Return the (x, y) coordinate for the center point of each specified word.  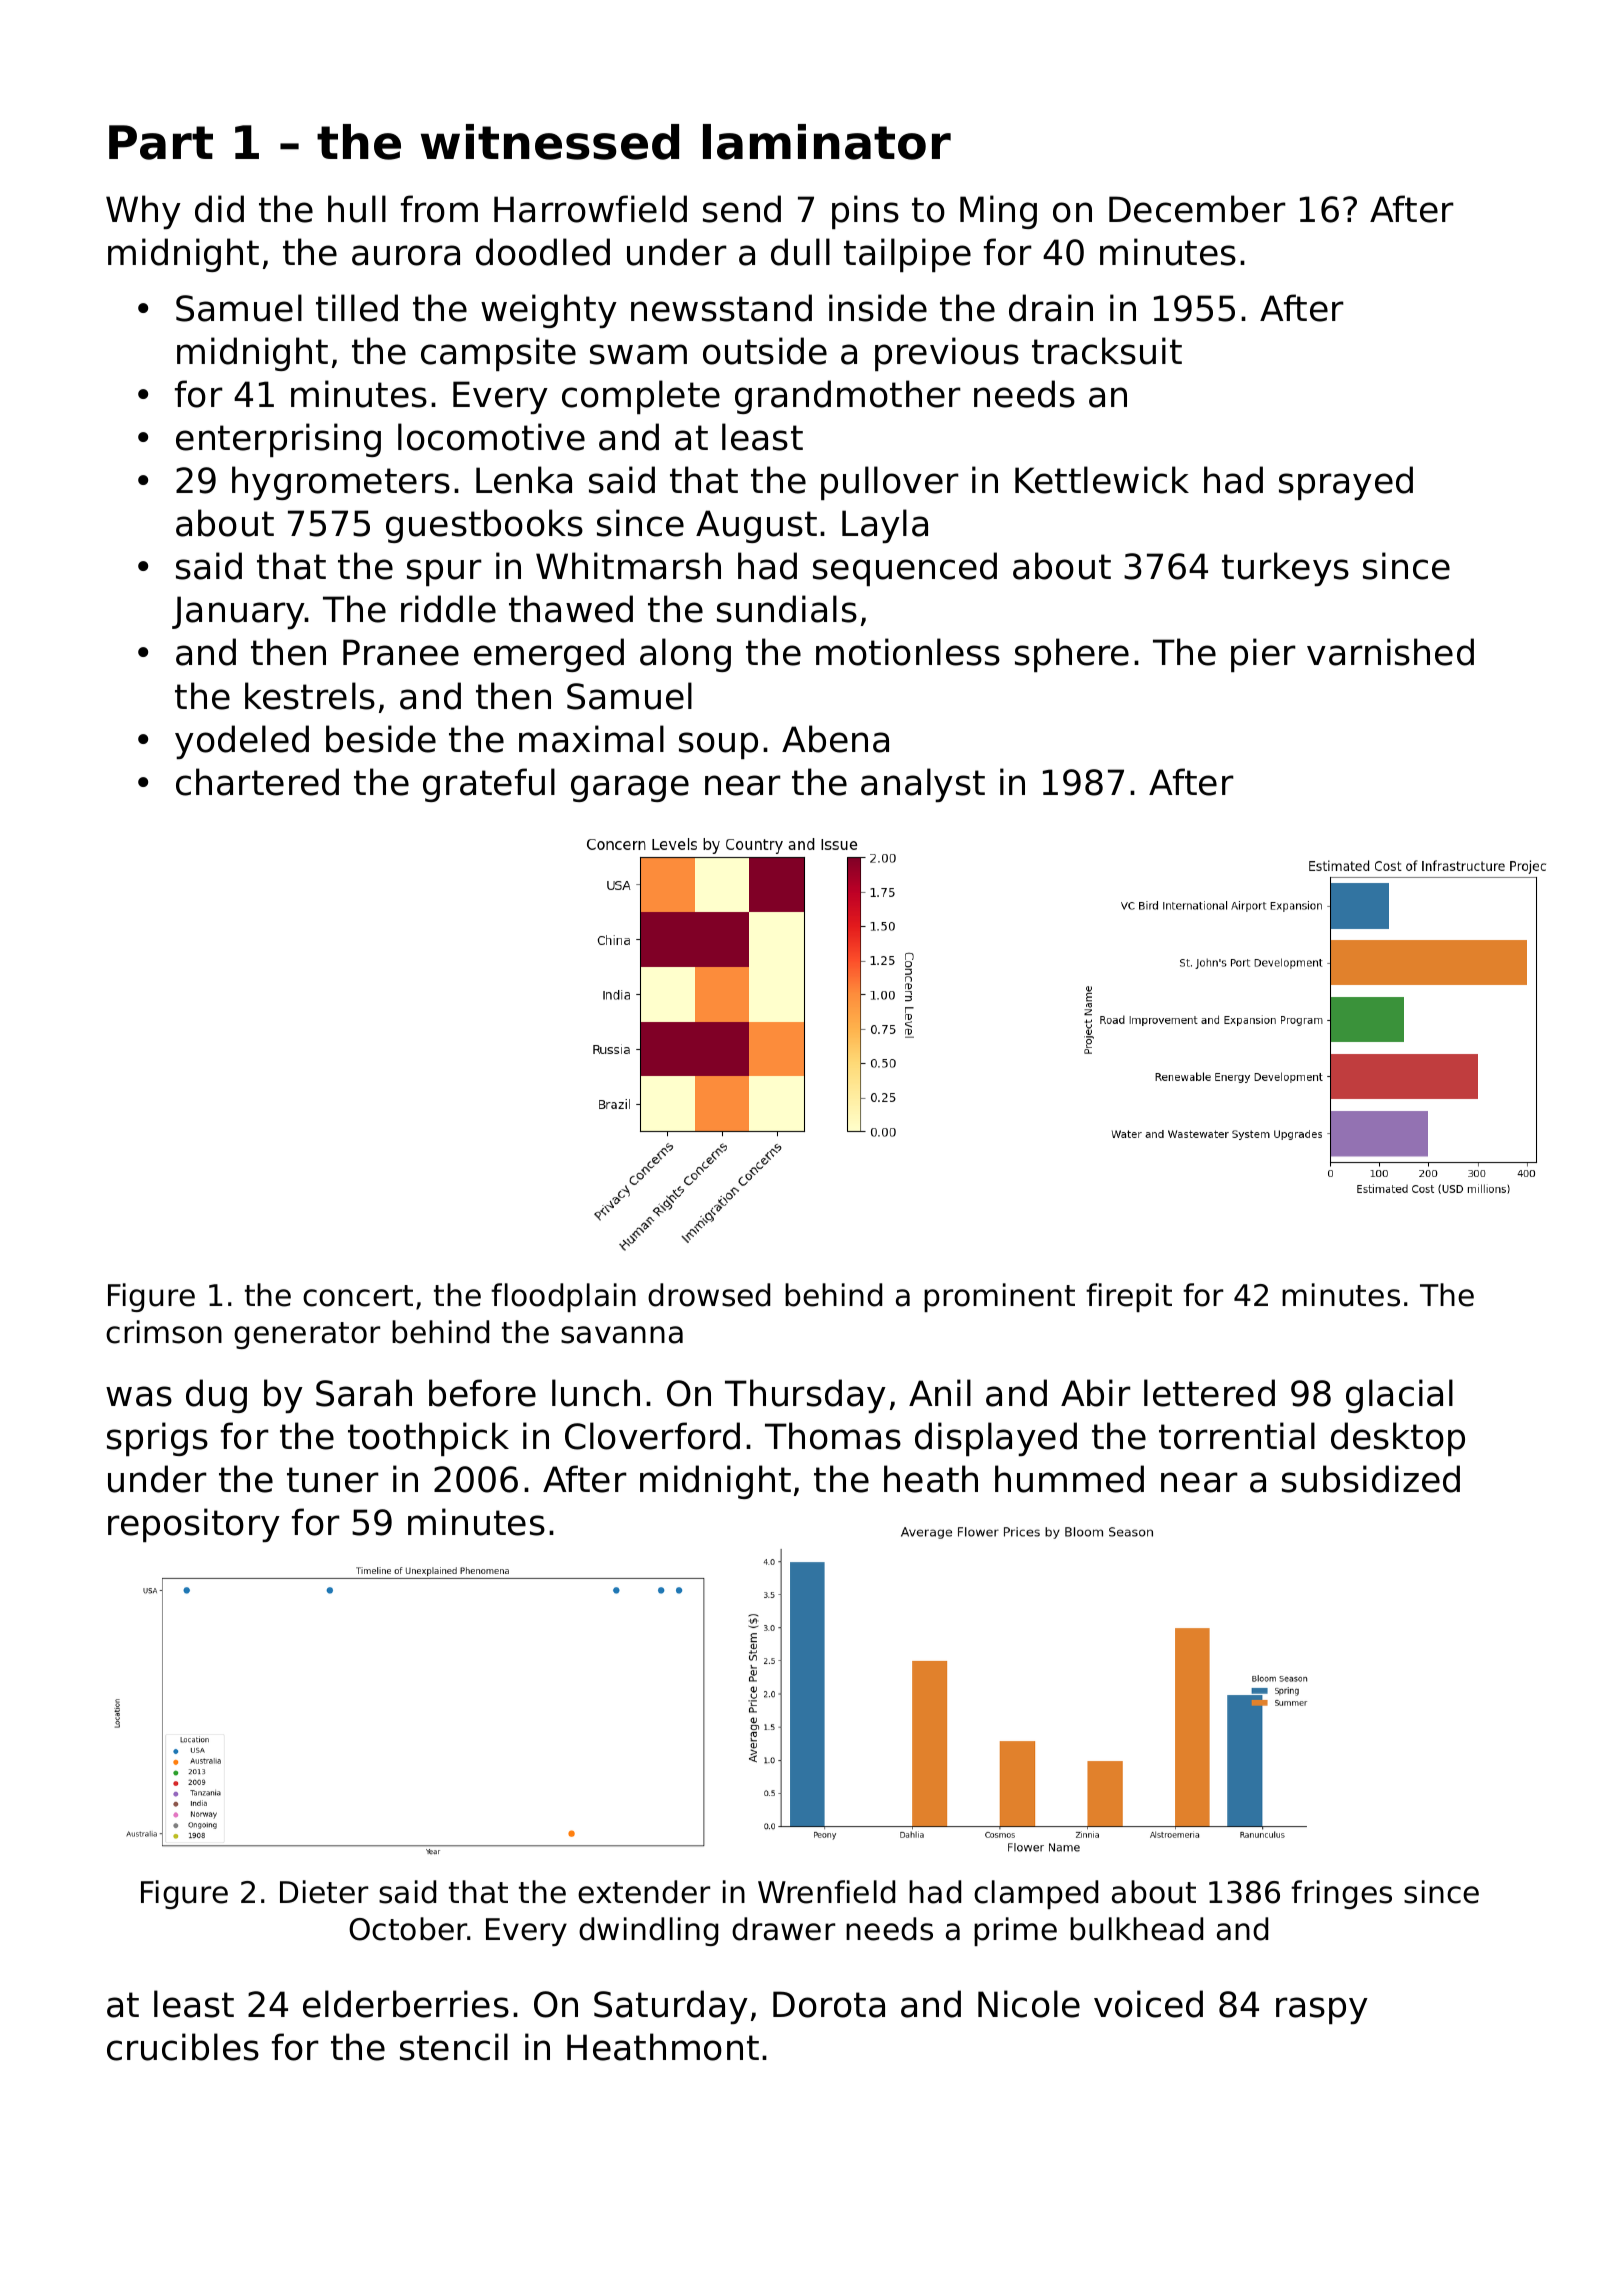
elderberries (406, 2004)
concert (358, 1296)
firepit (1129, 1297)
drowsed (709, 1295)
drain (1051, 308)
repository (194, 1525)
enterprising (278, 440)
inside (878, 308)
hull (357, 209)
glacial (1399, 1396)
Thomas (833, 1436)
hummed (1069, 1479)
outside (765, 351)
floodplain (563, 1297)
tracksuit (1107, 351)
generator (307, 1335)
